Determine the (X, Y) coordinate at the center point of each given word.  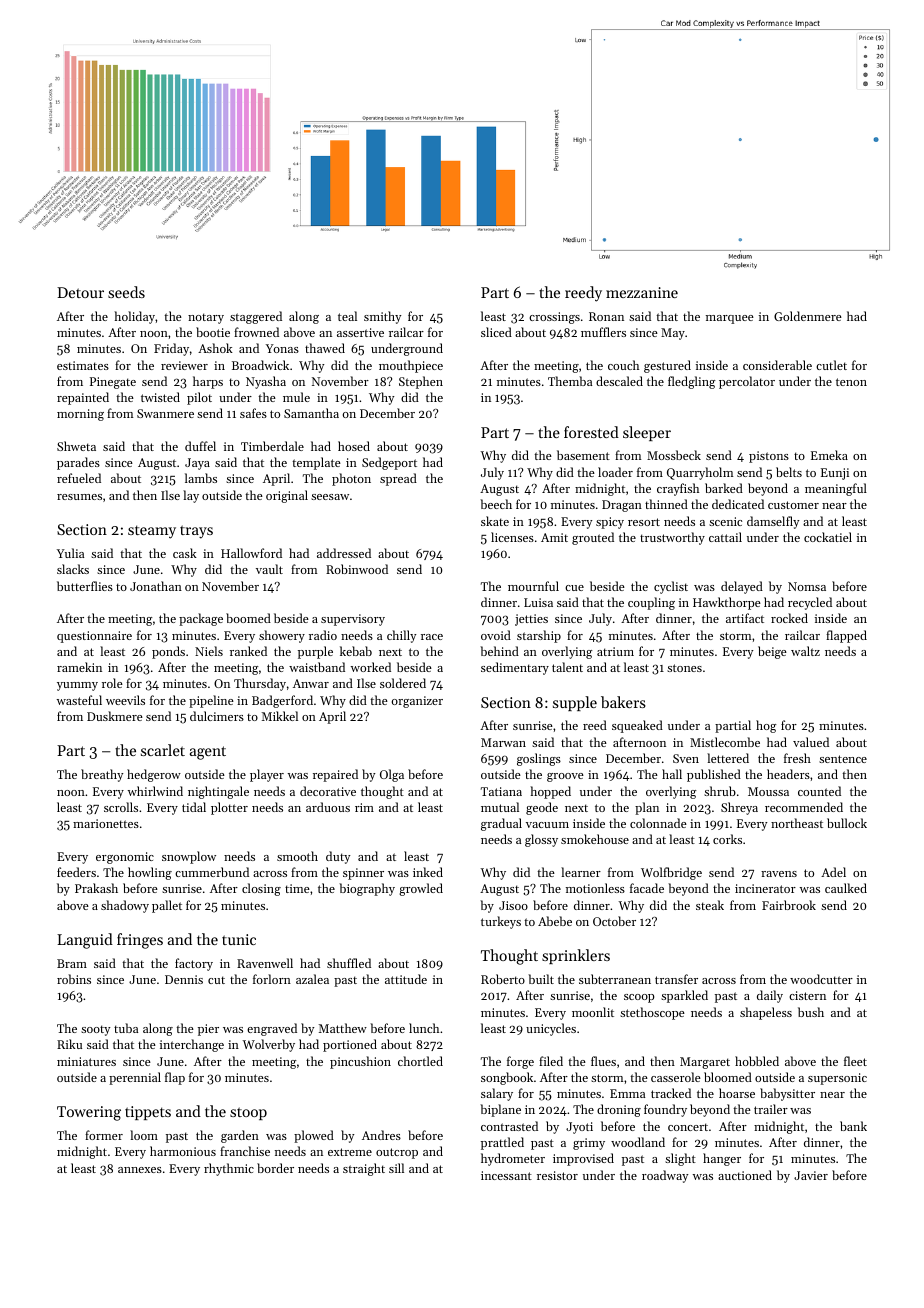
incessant (506, 1175)
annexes (140, 1170)
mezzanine (642, 292)
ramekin (79, 667)
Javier (811, 1175)
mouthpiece (411, 366)
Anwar (311, 683)
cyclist (671, 587)
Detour (80, 292)
